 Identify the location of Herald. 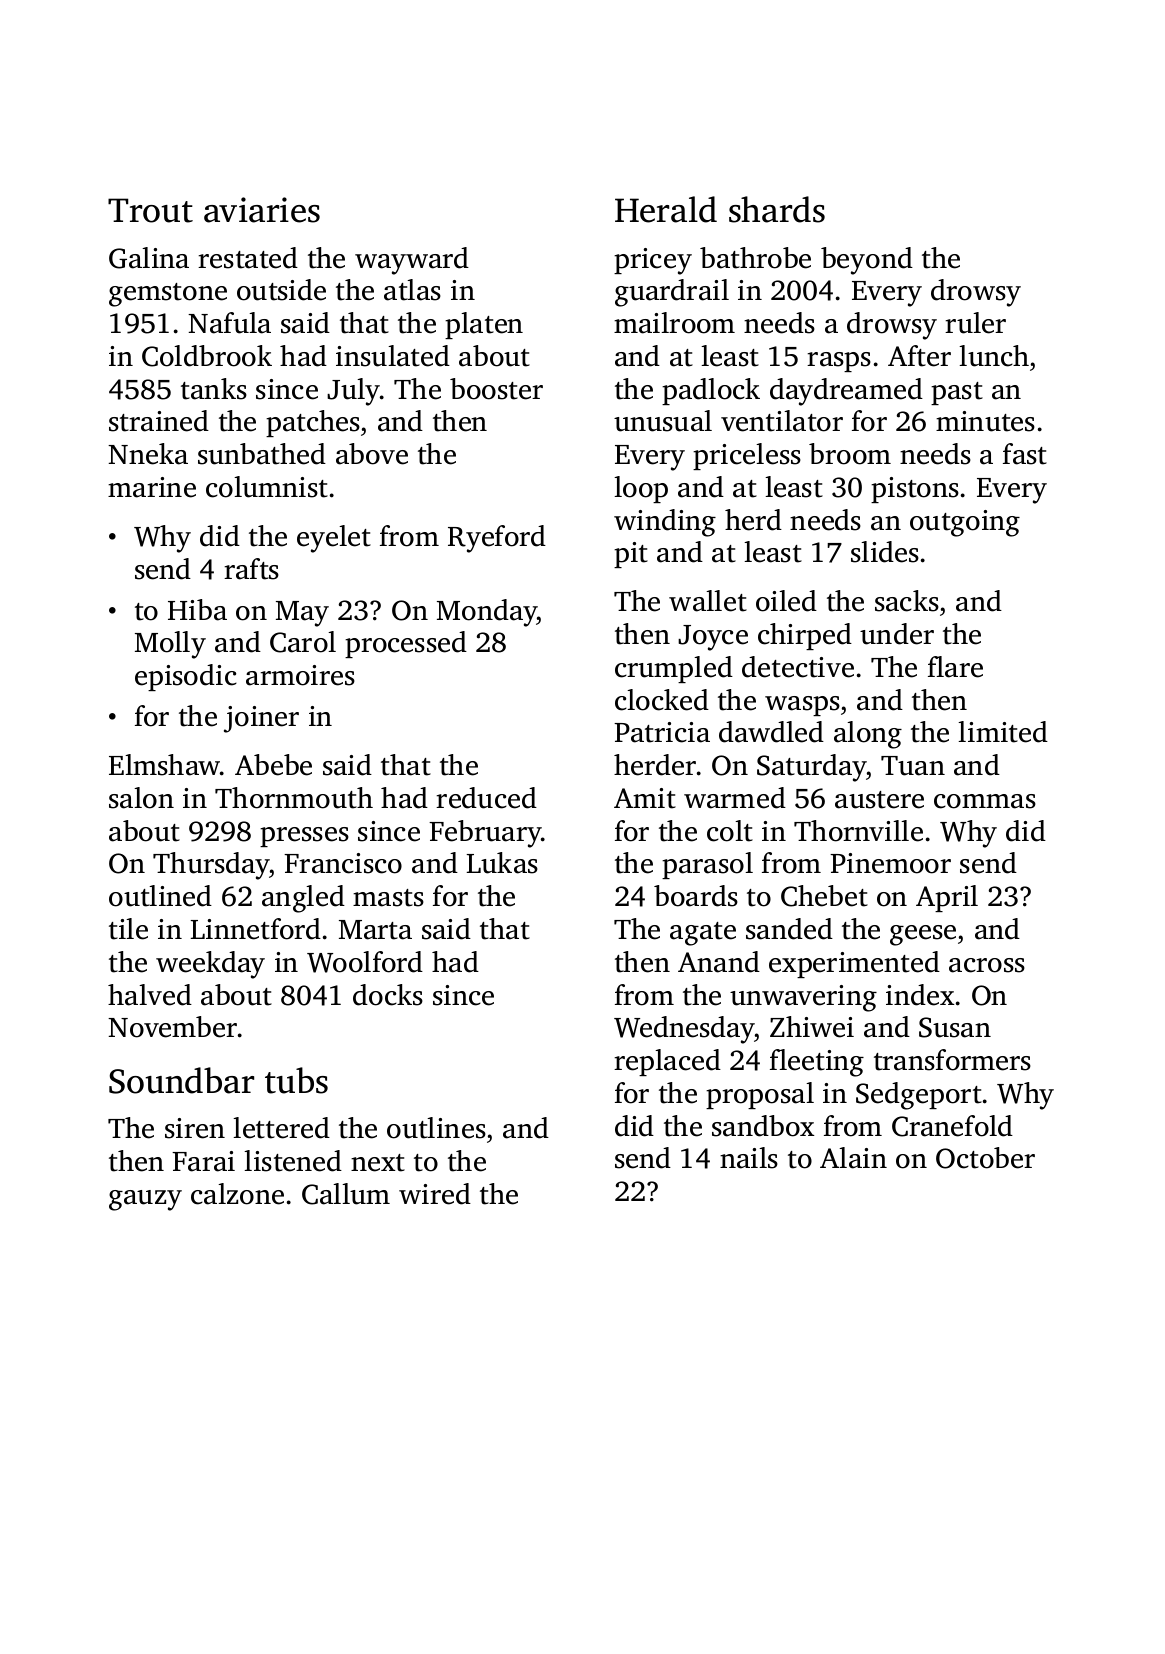
(666, 209).
